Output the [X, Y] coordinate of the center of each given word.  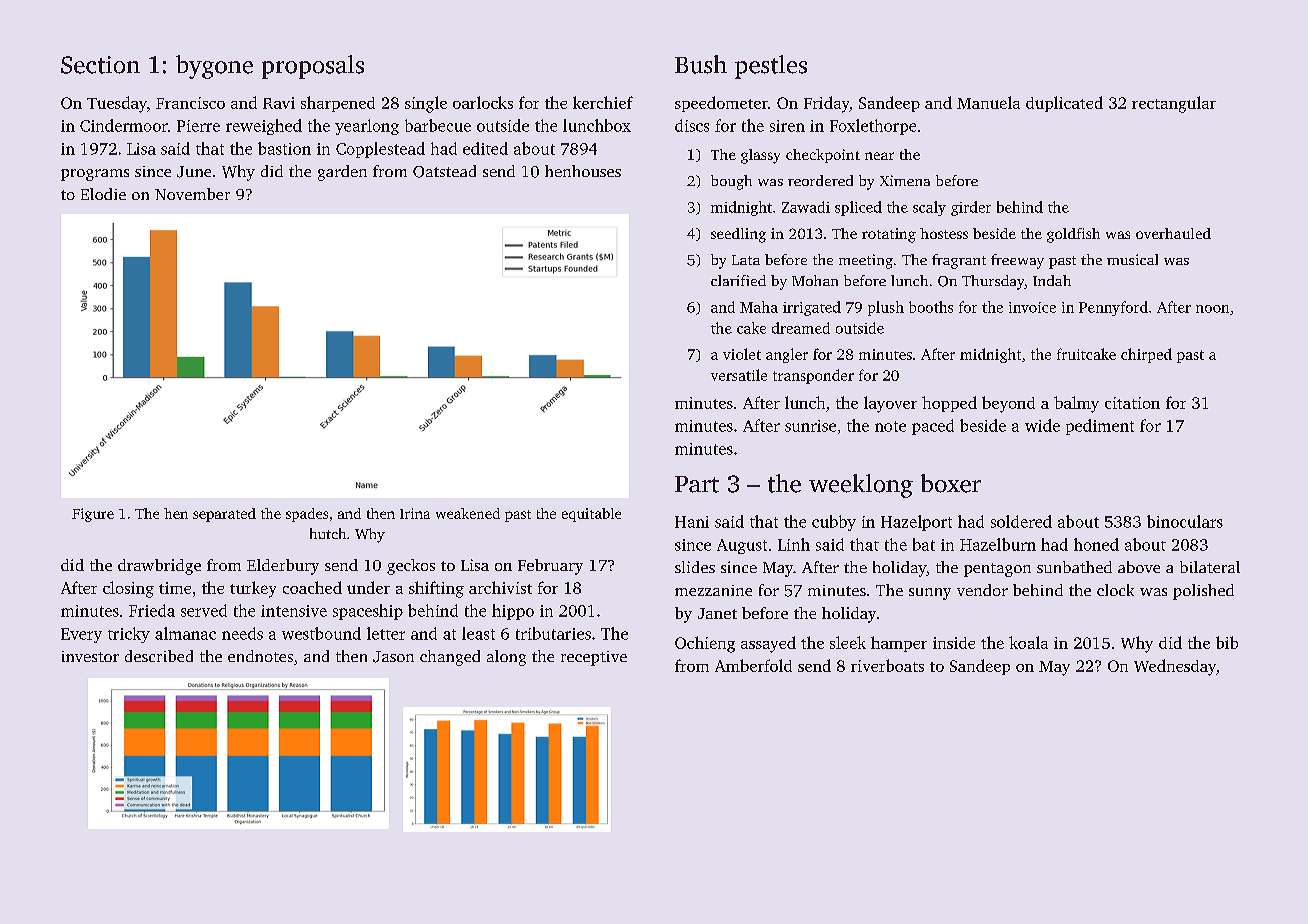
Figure [93, 515]
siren [787, 126]
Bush [701, 64]
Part [697, 484]
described [159, 656]
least [478, 633]
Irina [415, 513]
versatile [739, 375]
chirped [1146, 355]
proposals [313, 67]
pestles [771, 67]
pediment [1100, 427]
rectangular [1174, 104]
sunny [930, 594]
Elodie [103, 194]
